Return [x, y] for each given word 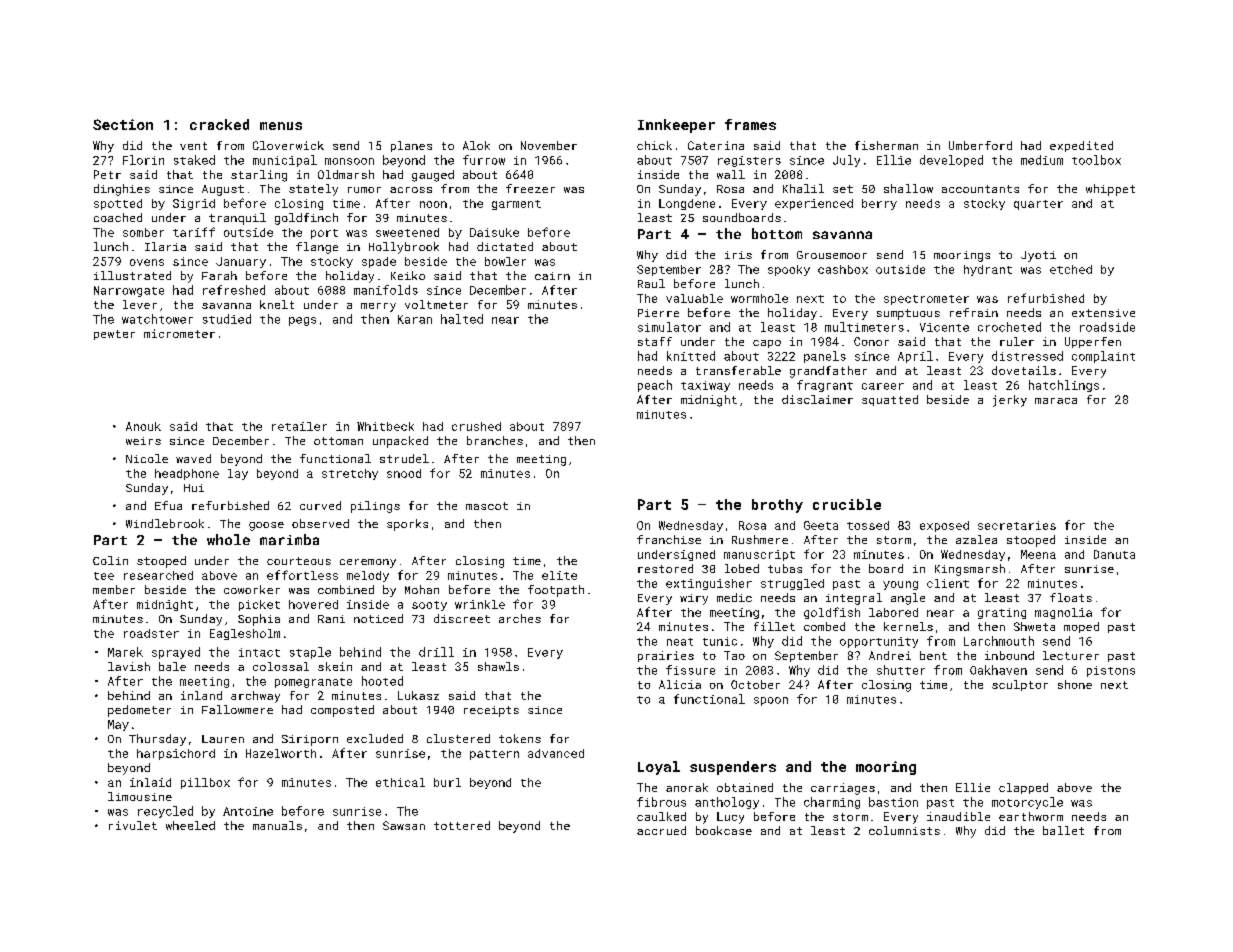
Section [123, 124]
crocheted [1009, 327]
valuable [694, 298]
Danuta [1114, 554]
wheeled [190, 825]
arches [520, 618]
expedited [1081, 146]
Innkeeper [676, 126]
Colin [110, 560]
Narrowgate [129, 291]
